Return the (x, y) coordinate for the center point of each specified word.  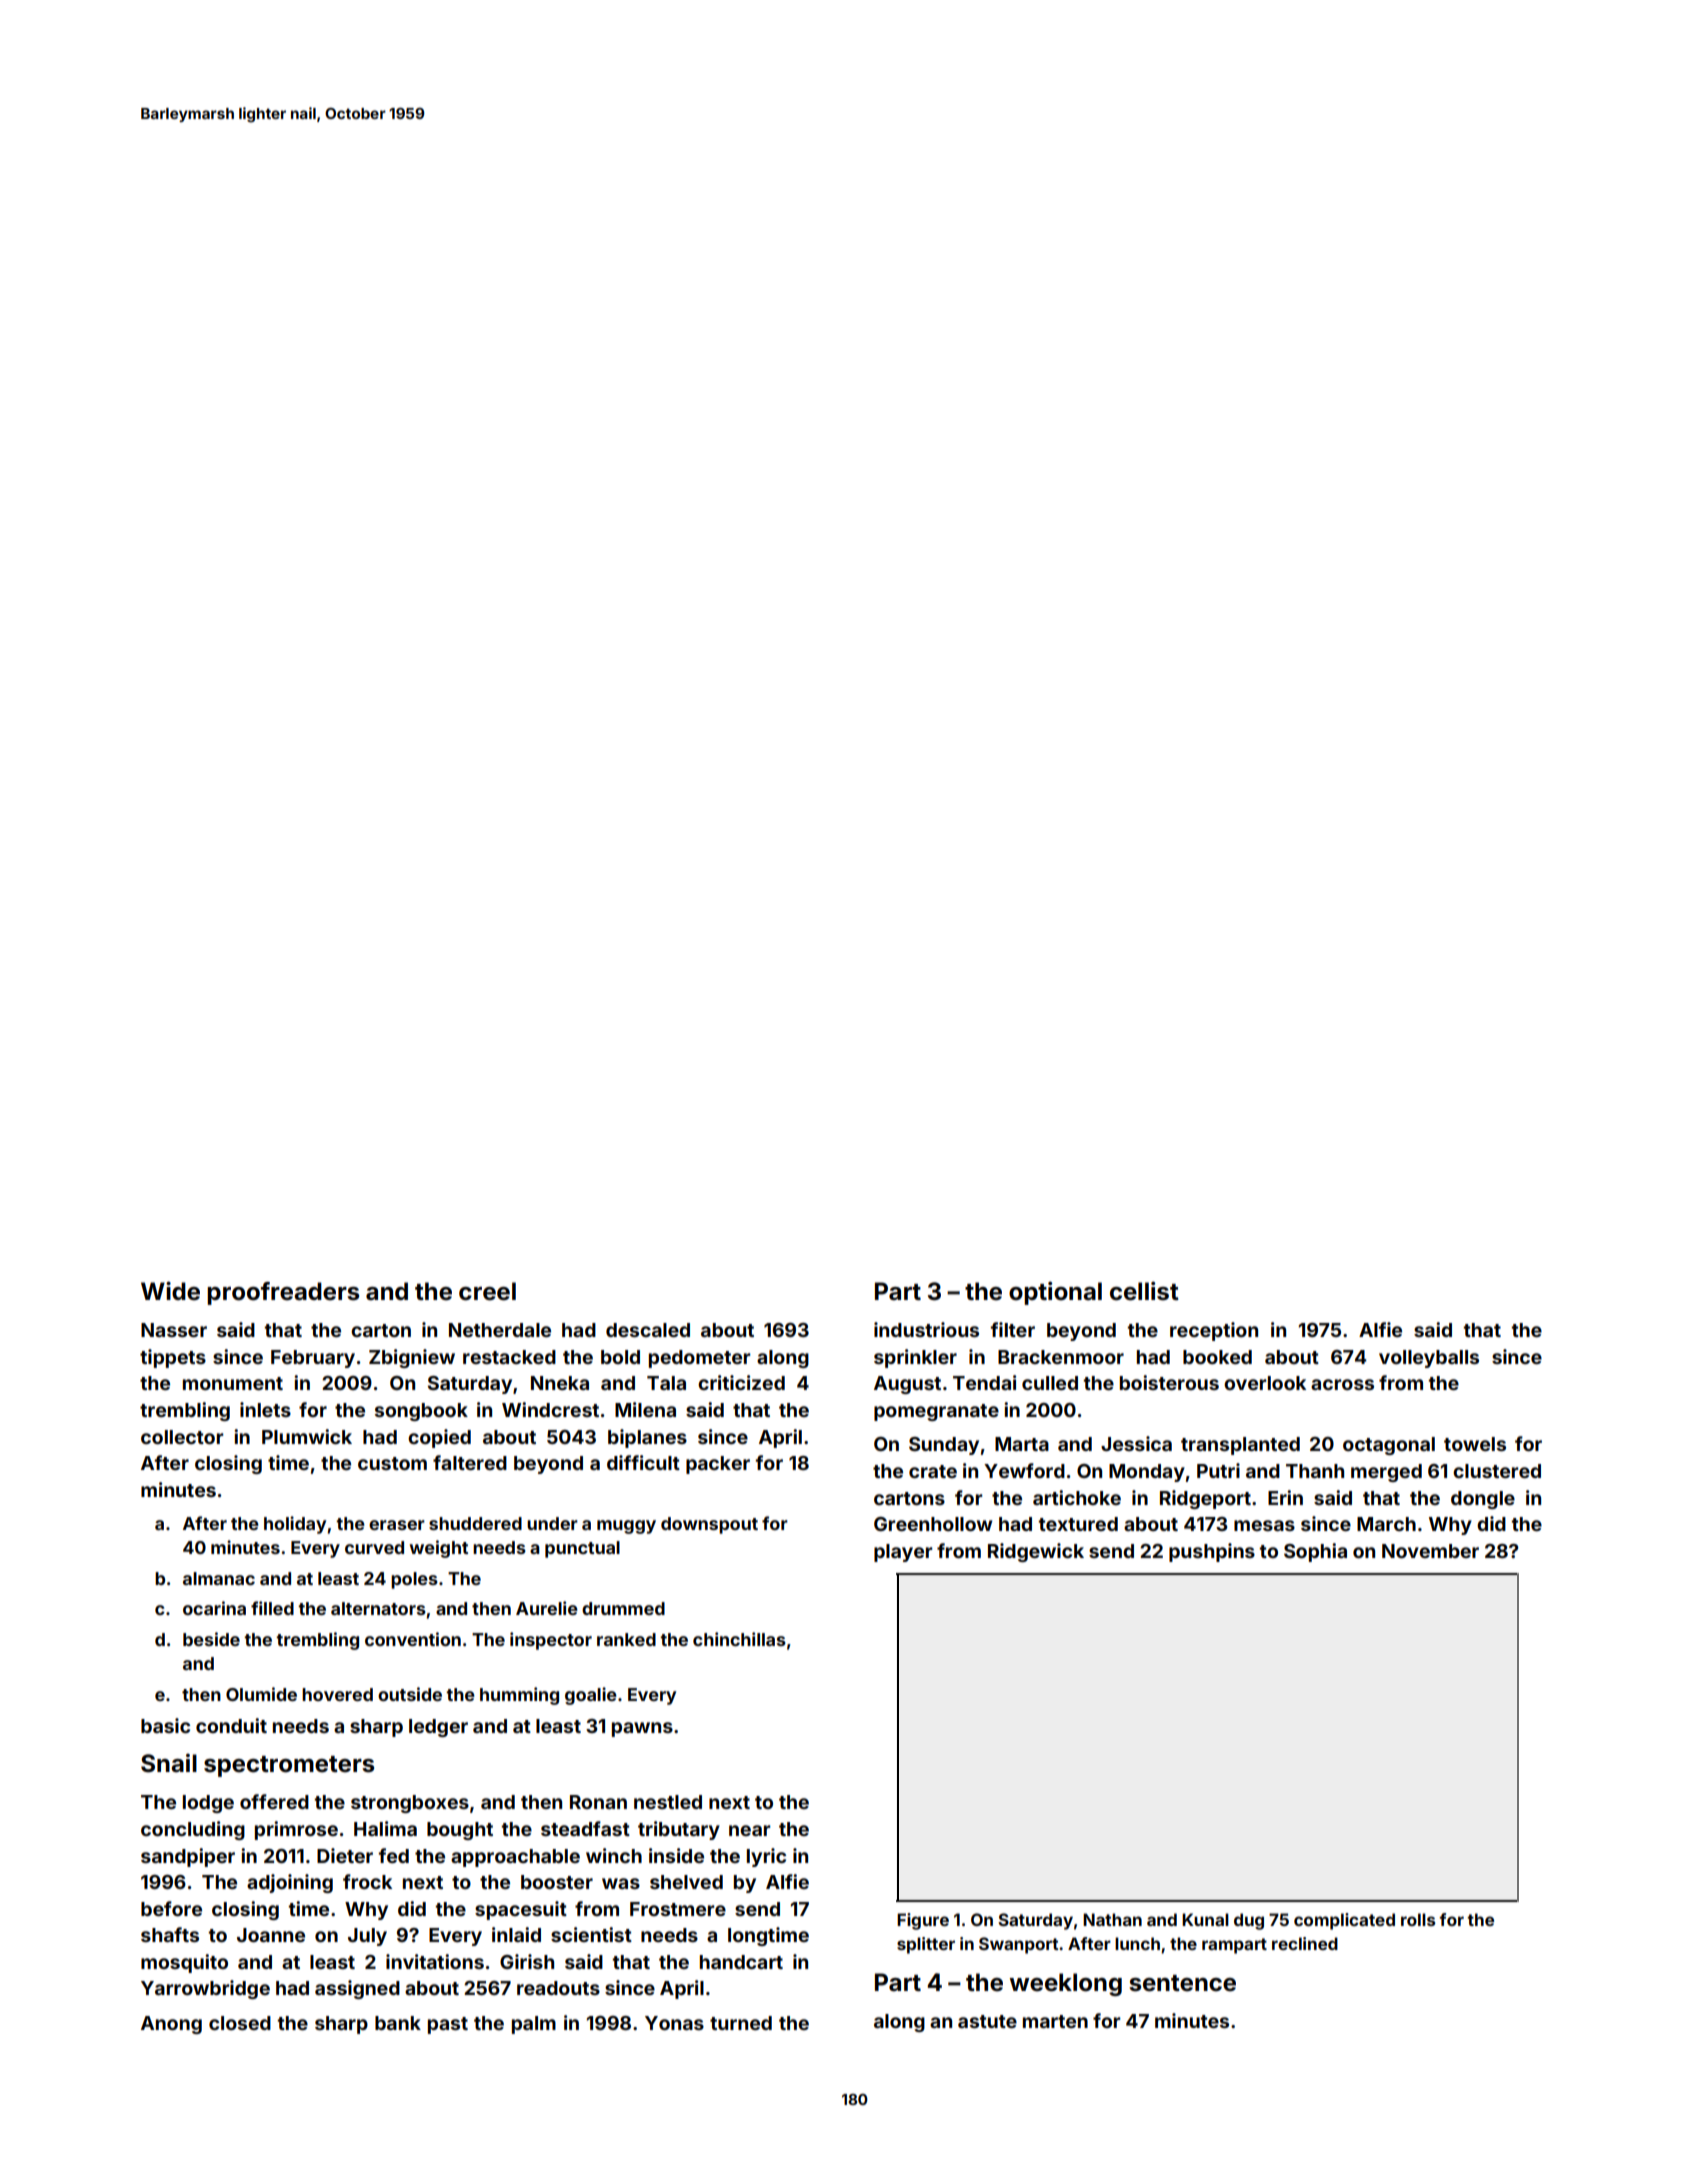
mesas (1264, 1525)
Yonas (674, 2023)
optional (1055, 1293)
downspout (709, 1525)
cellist (1144, 1291)
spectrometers (289, 1766)
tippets (173, 1358)
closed (240, 2023)
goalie (591, 1696)
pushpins (1212, 1552)
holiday (295, 1525)
